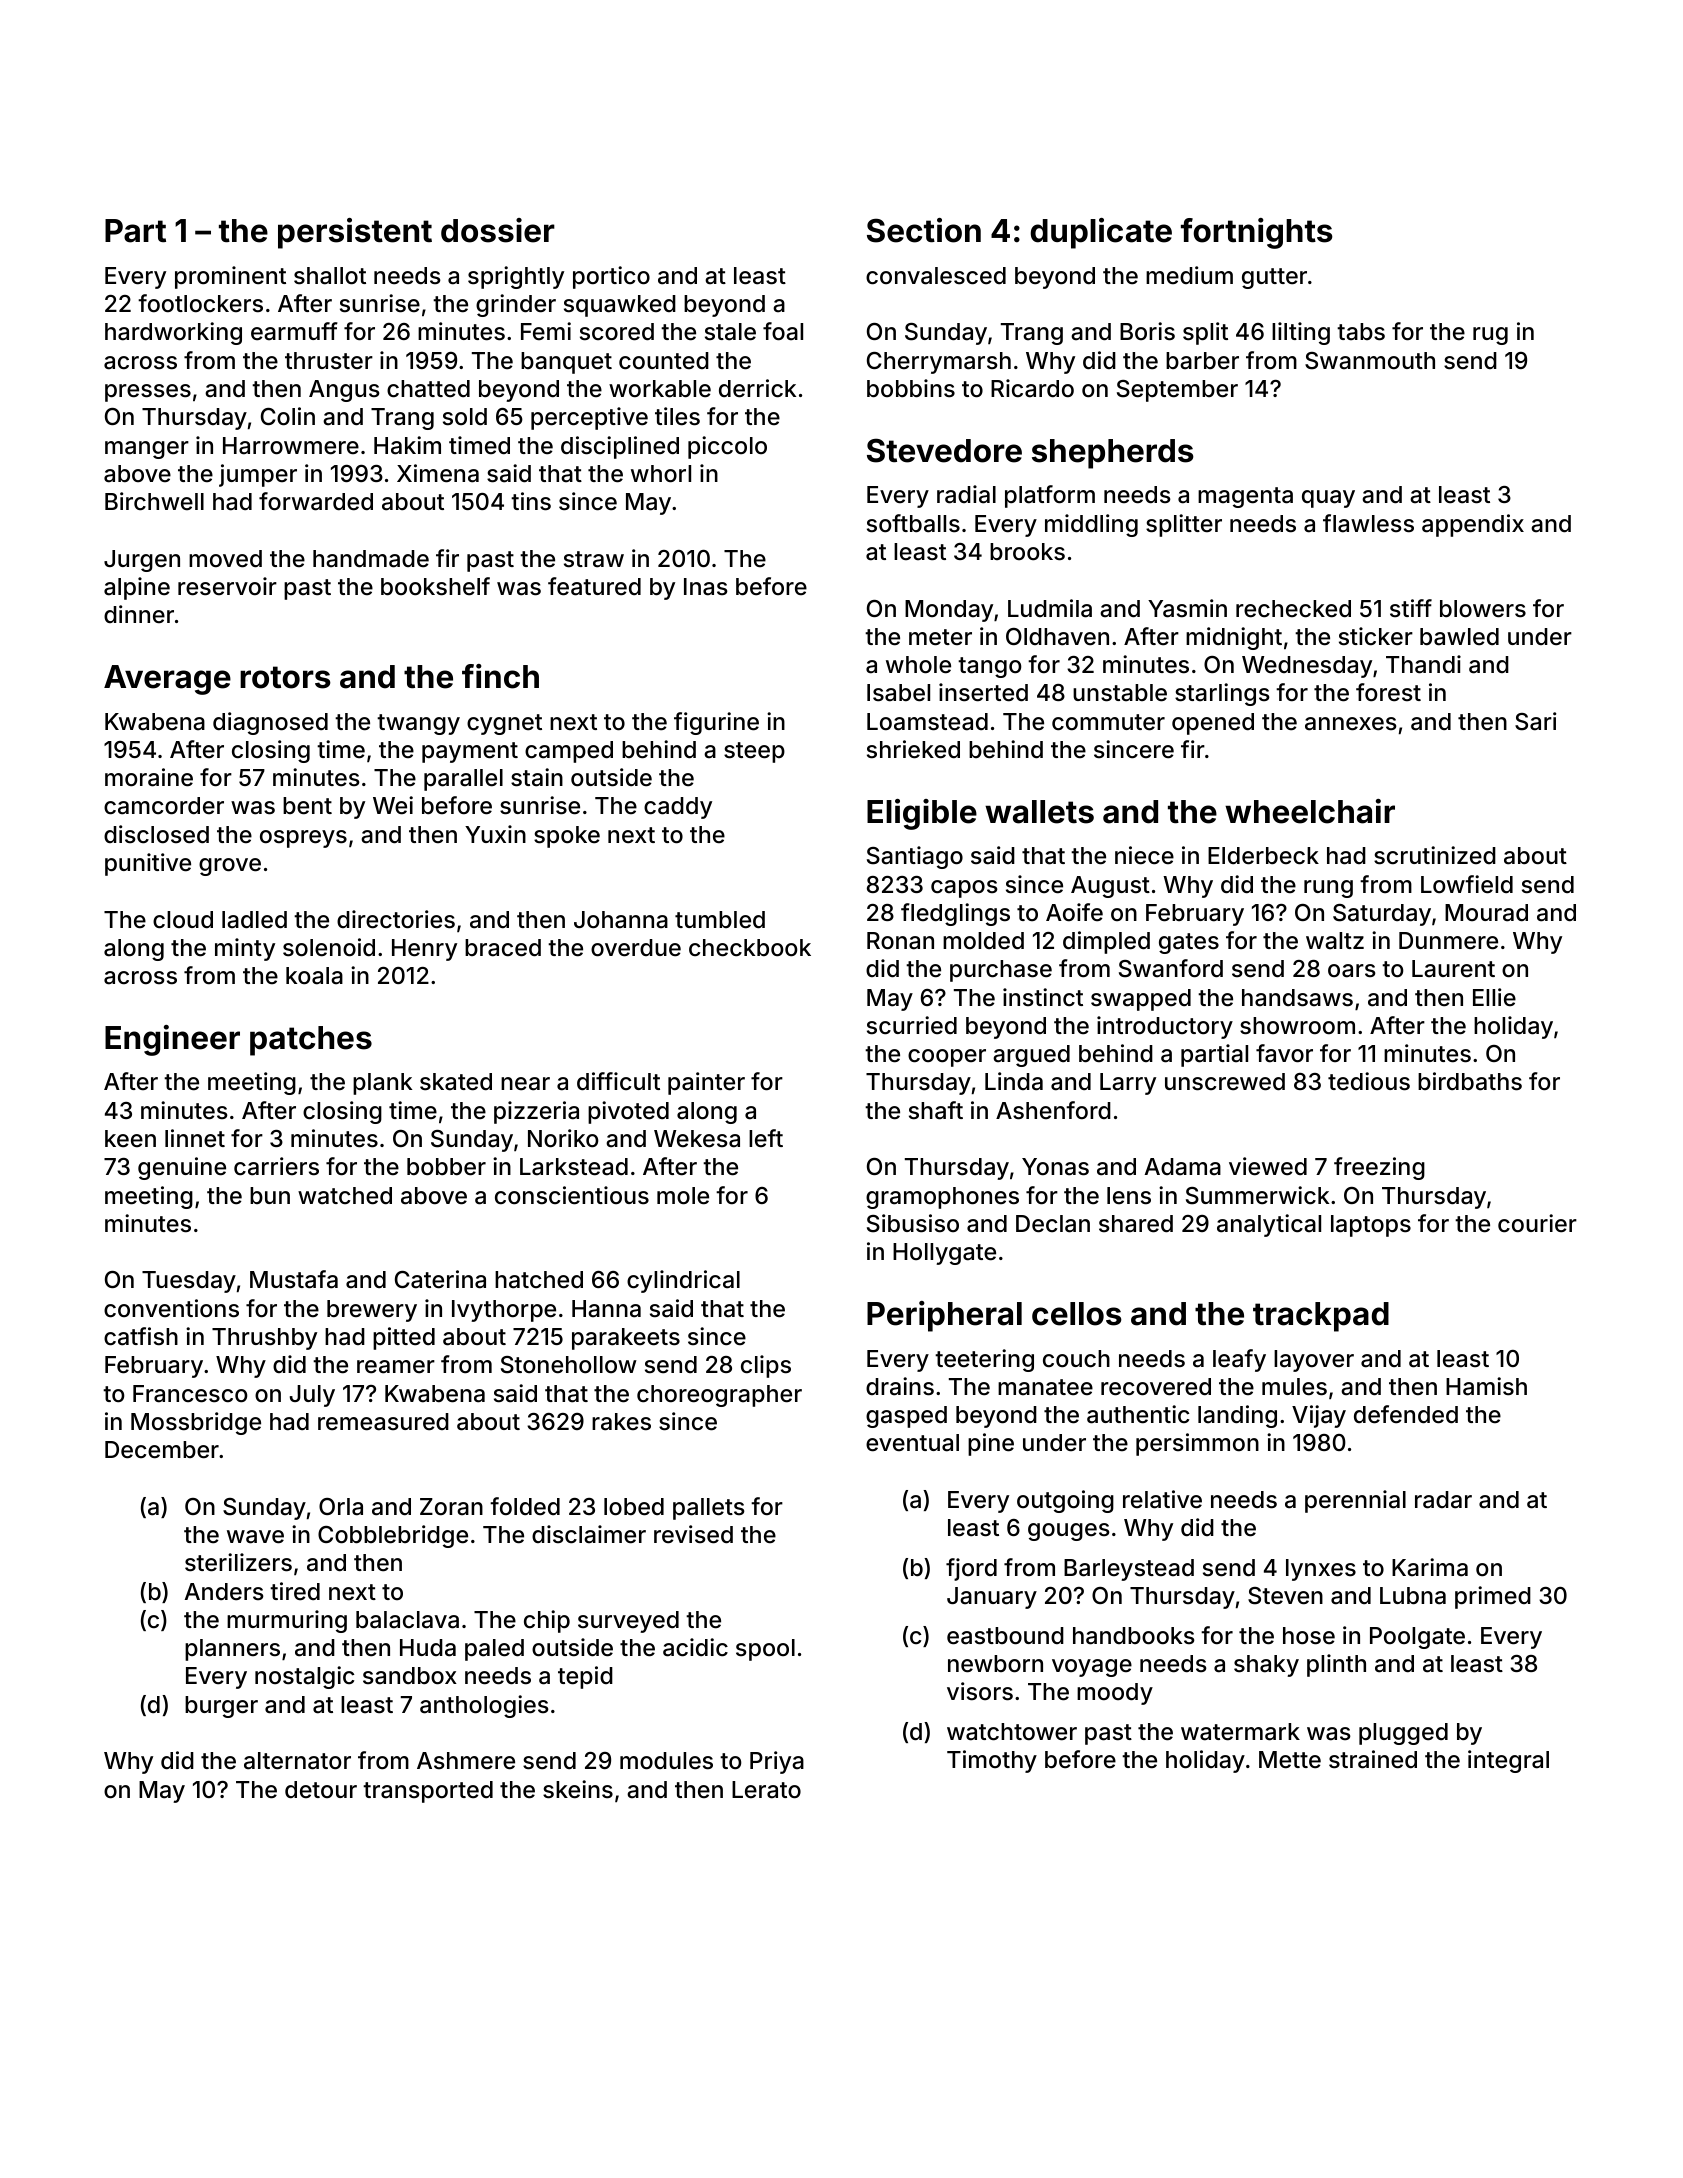 This image has width=1683, height=2178. Describe the element at coordinates (944, 450) in the image. I see `Stevedore` at that location.
